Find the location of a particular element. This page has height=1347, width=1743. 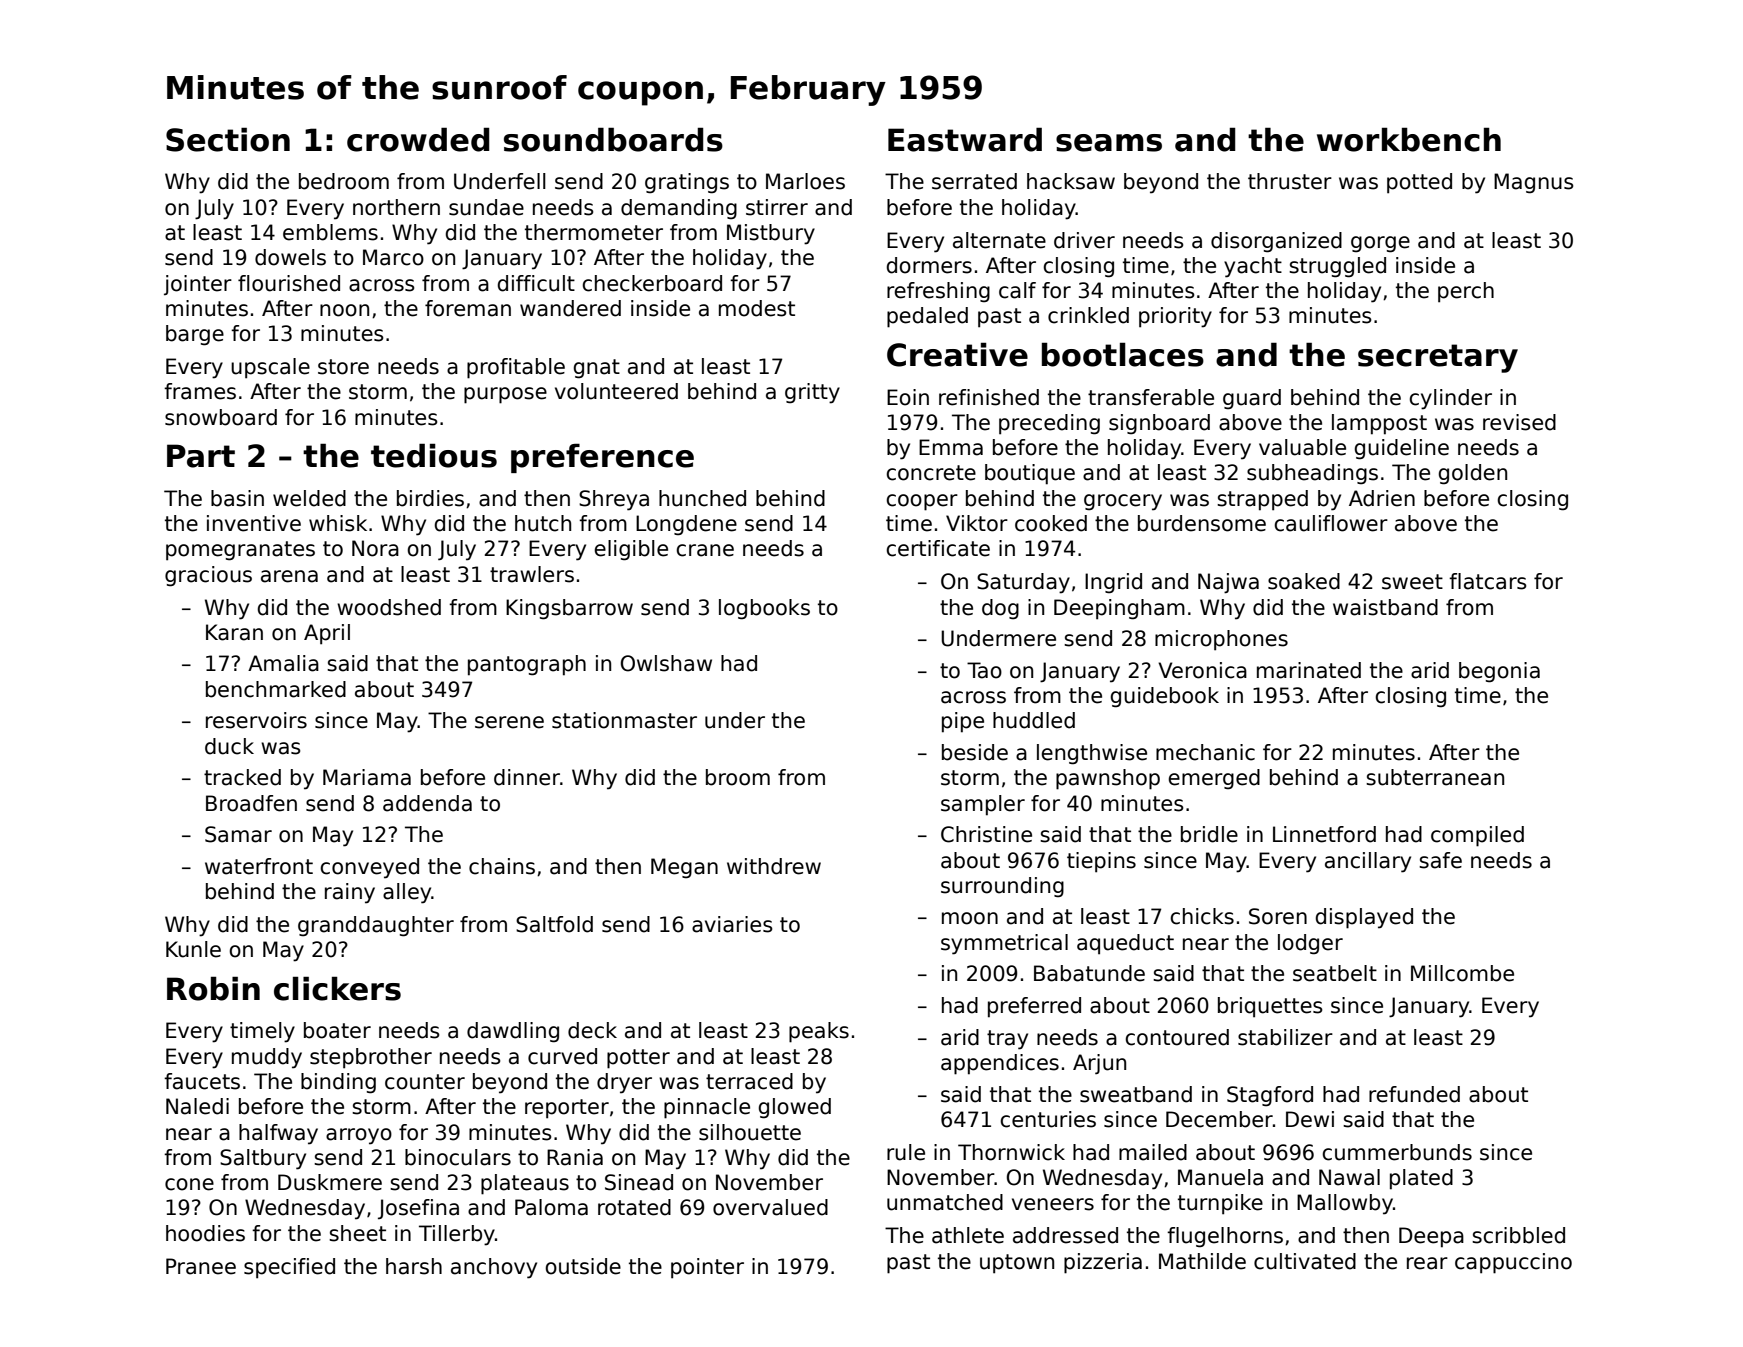

scribbled is located at coordinates (1518, 1235).
